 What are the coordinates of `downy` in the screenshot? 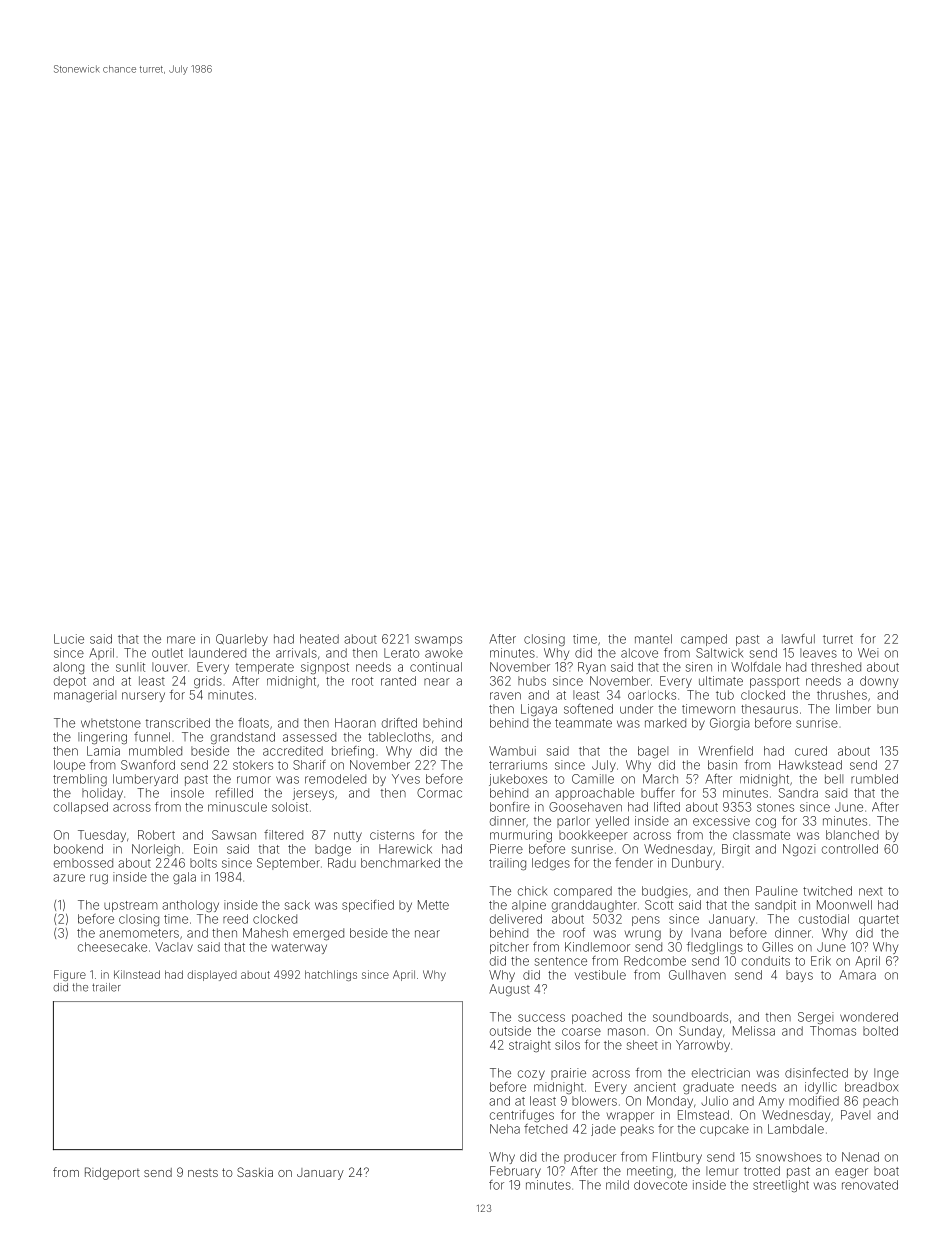 It's located at (879, 682).
